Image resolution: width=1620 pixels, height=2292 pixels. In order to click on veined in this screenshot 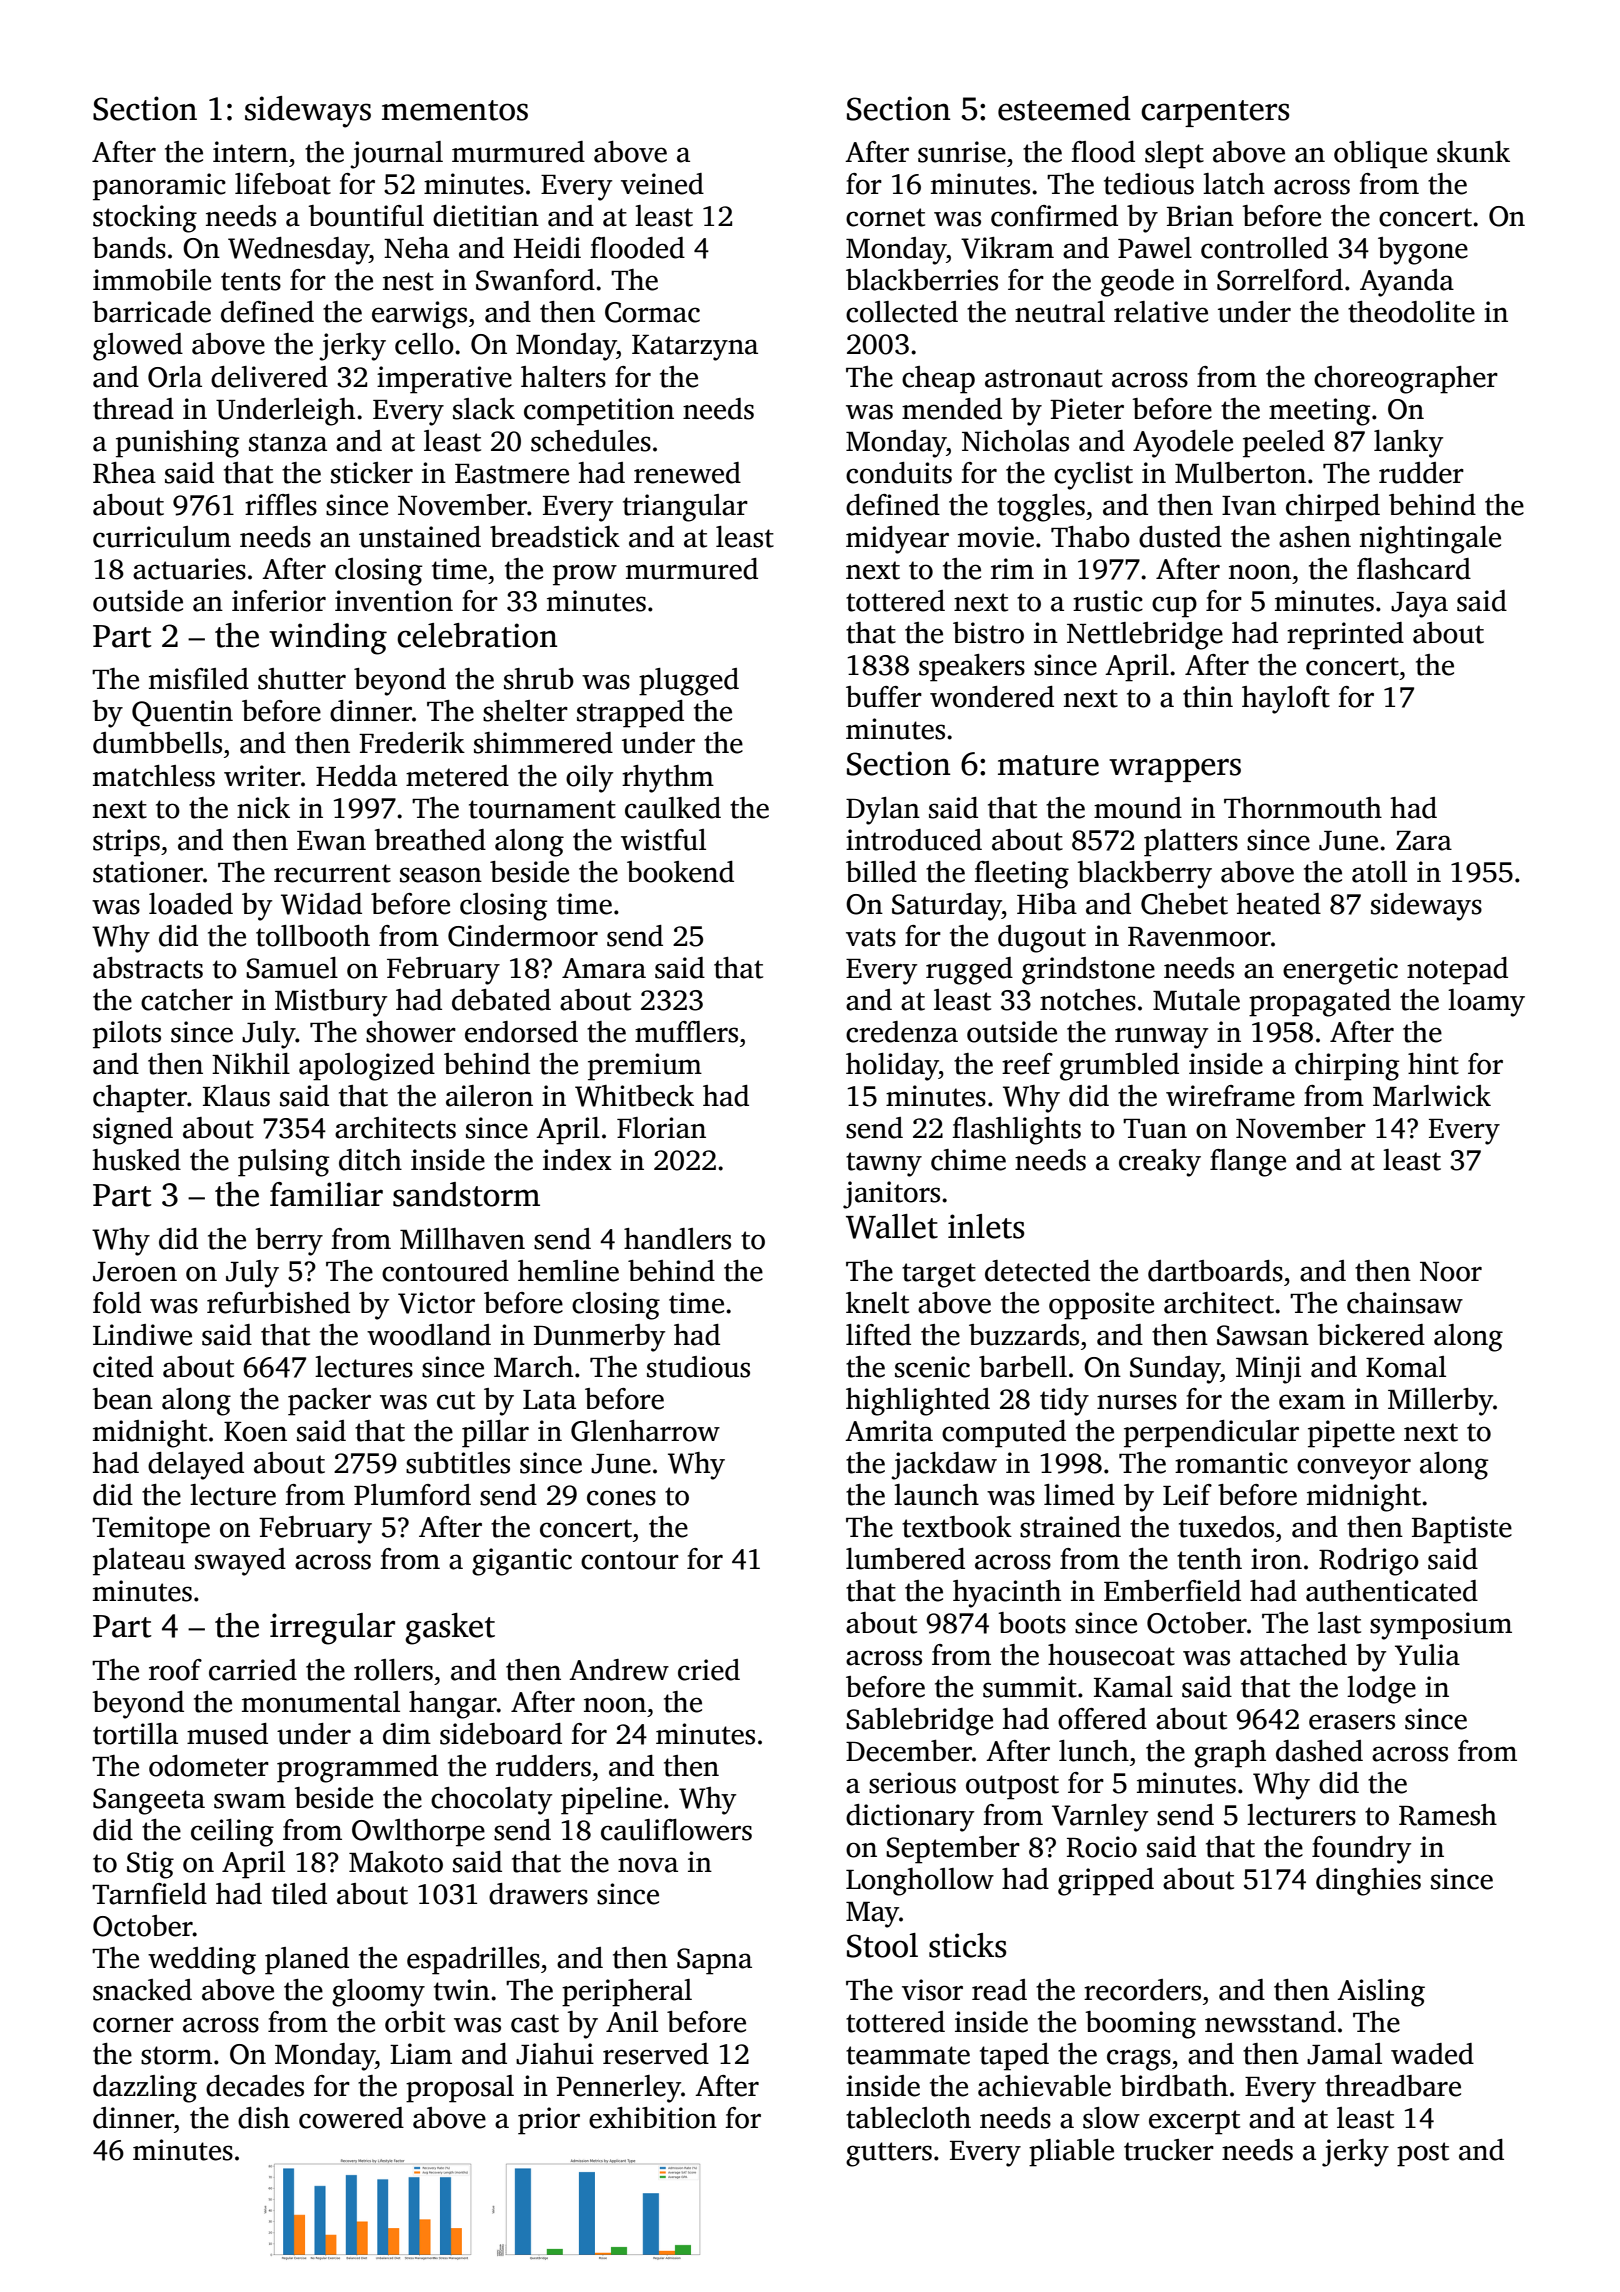, I will do `click(662, 184)`.
